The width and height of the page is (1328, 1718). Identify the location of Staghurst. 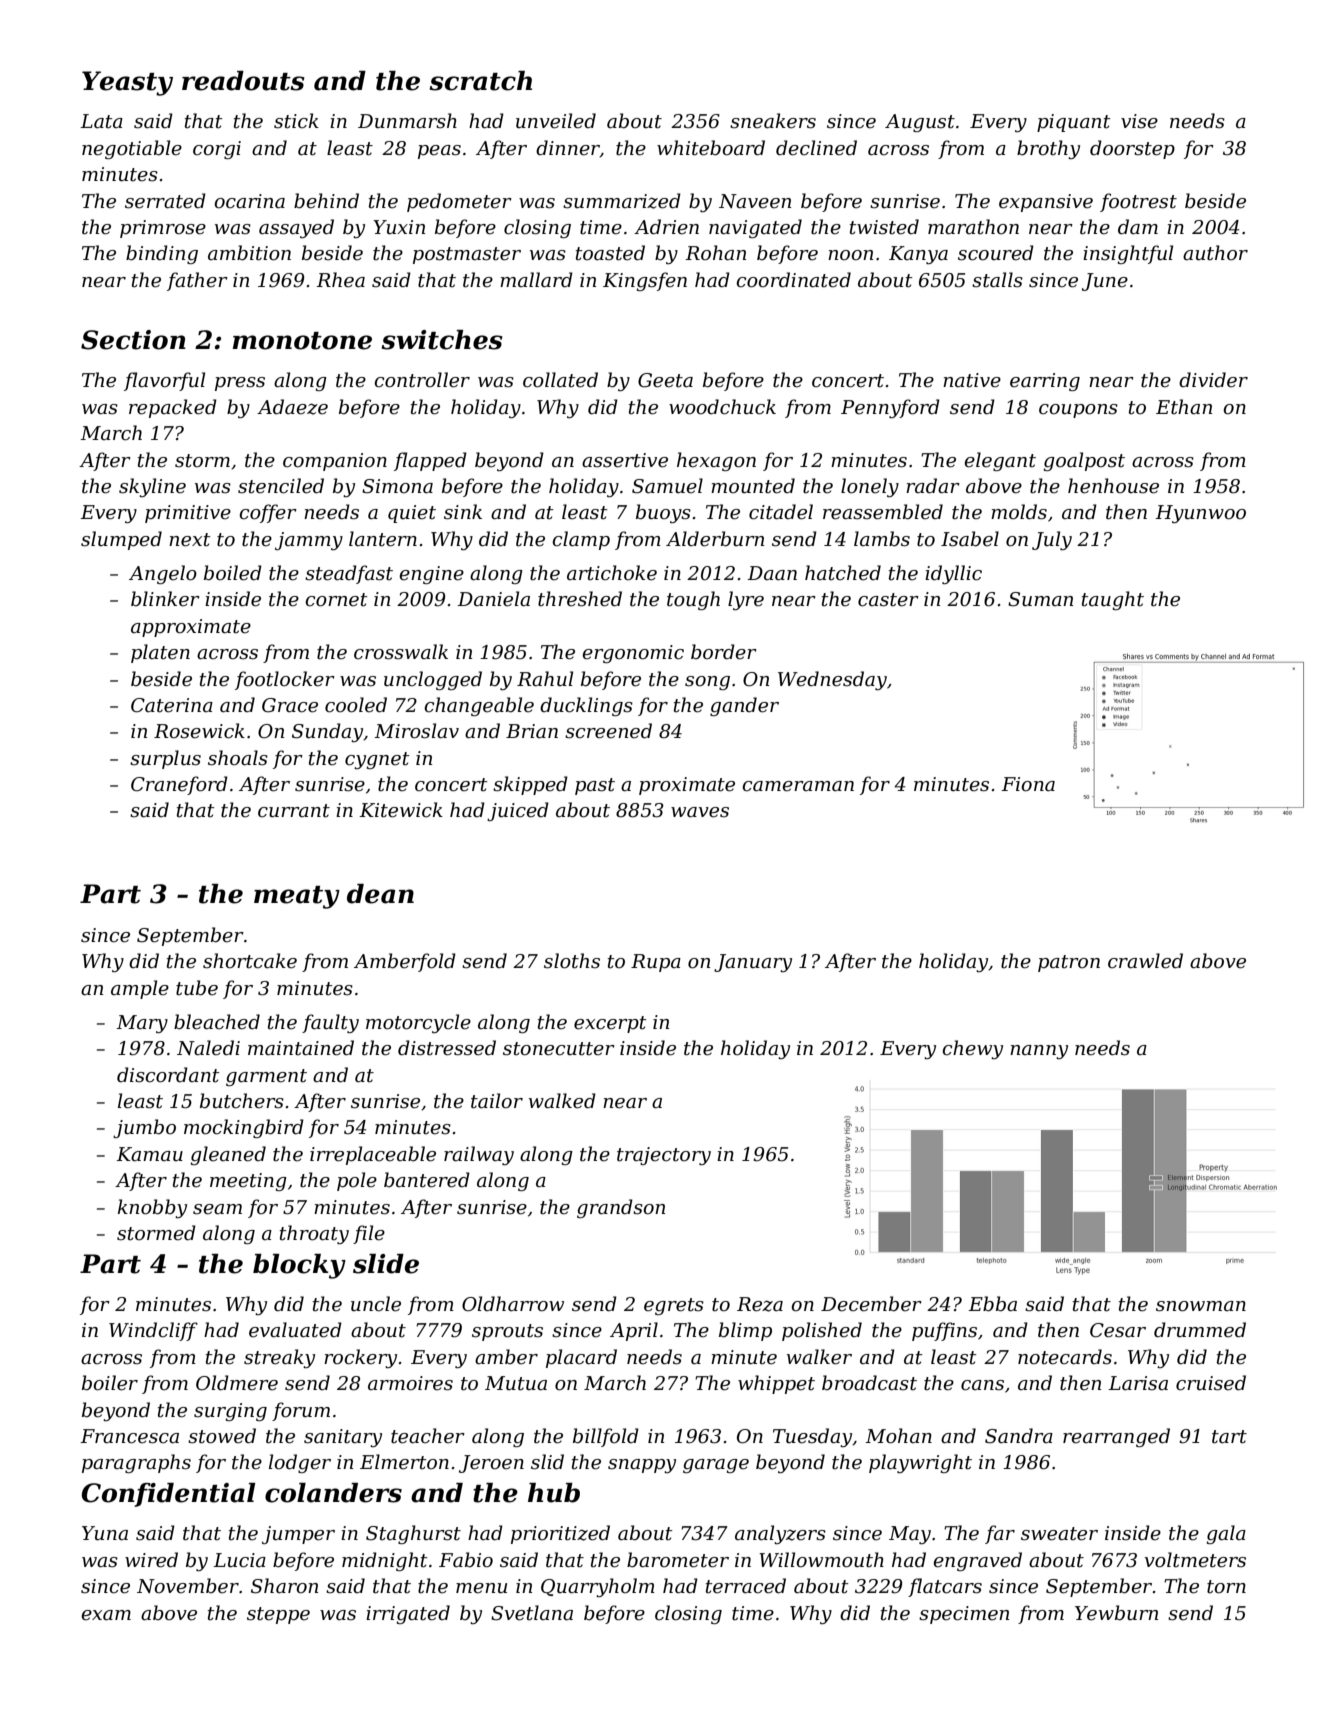
(413, 1534).
